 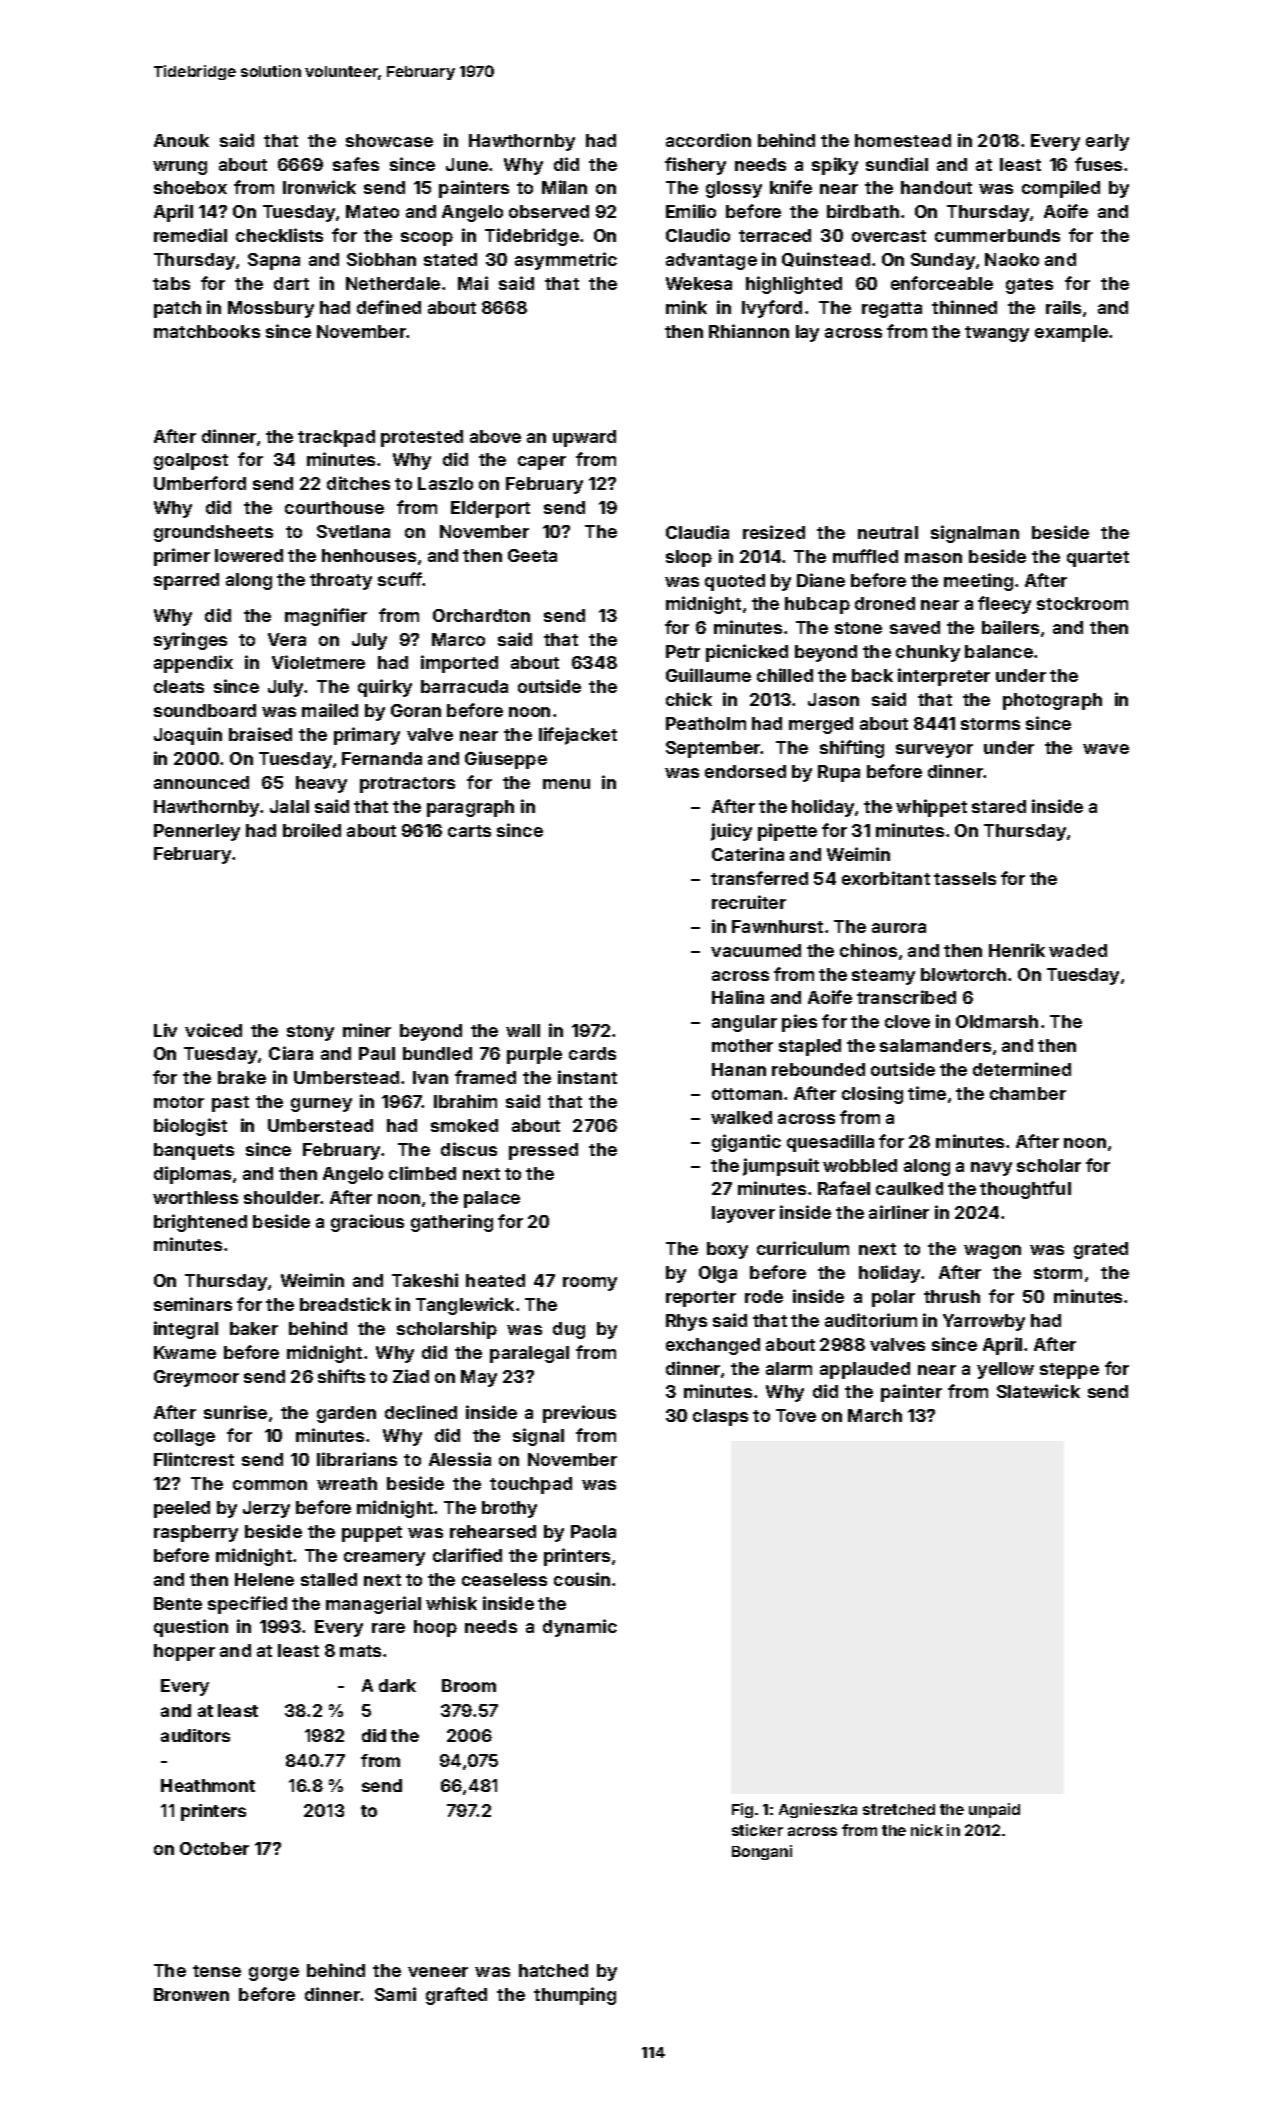 I want to click on gorge, so click(x=274, y=1974).
